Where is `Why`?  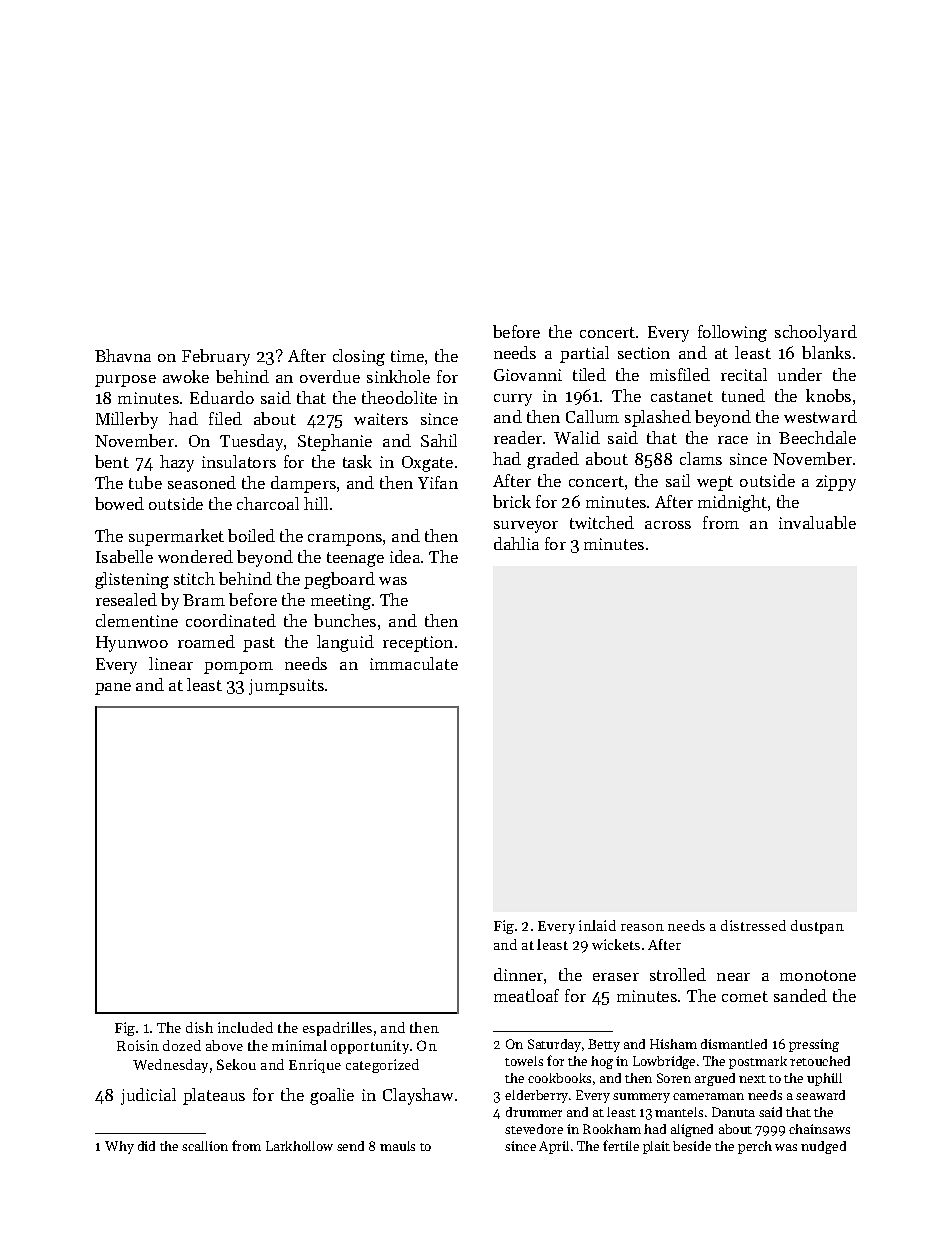
Why is located at coordinates (119, 1147).
